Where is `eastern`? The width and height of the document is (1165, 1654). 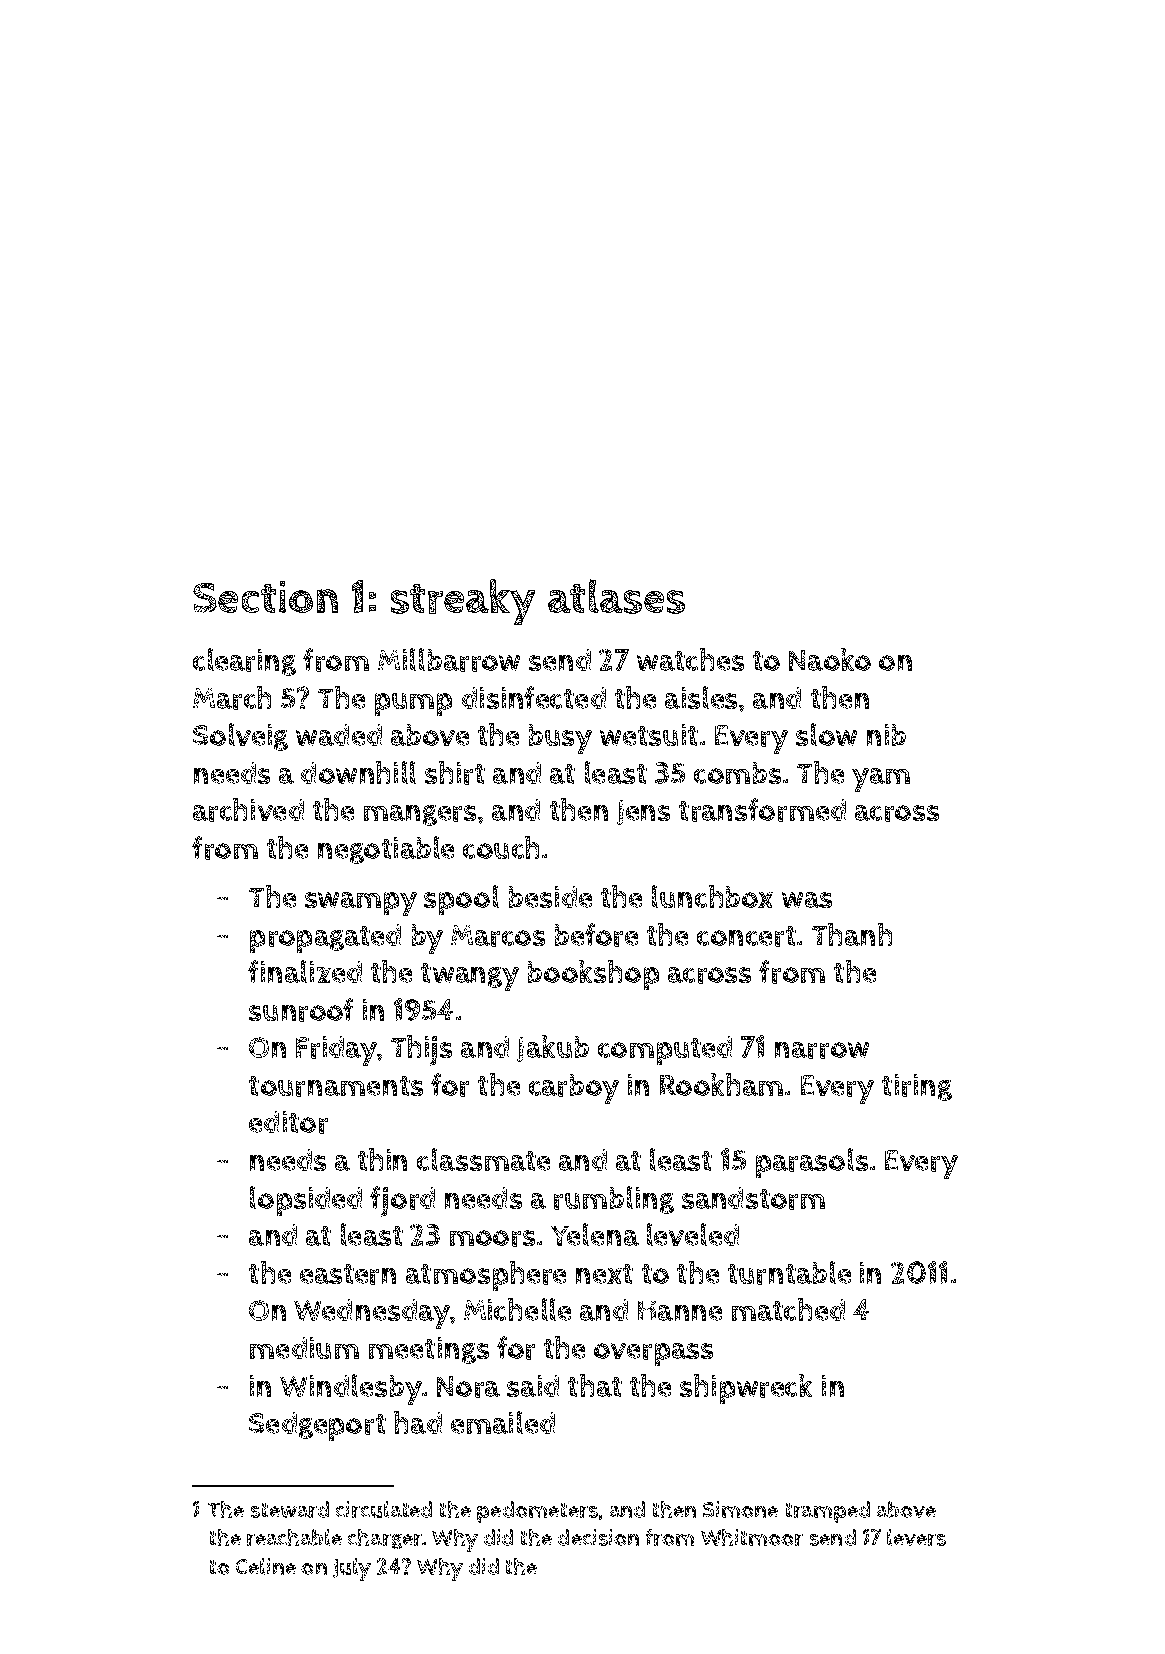
eastern is located at coordinates (348, 1274).
